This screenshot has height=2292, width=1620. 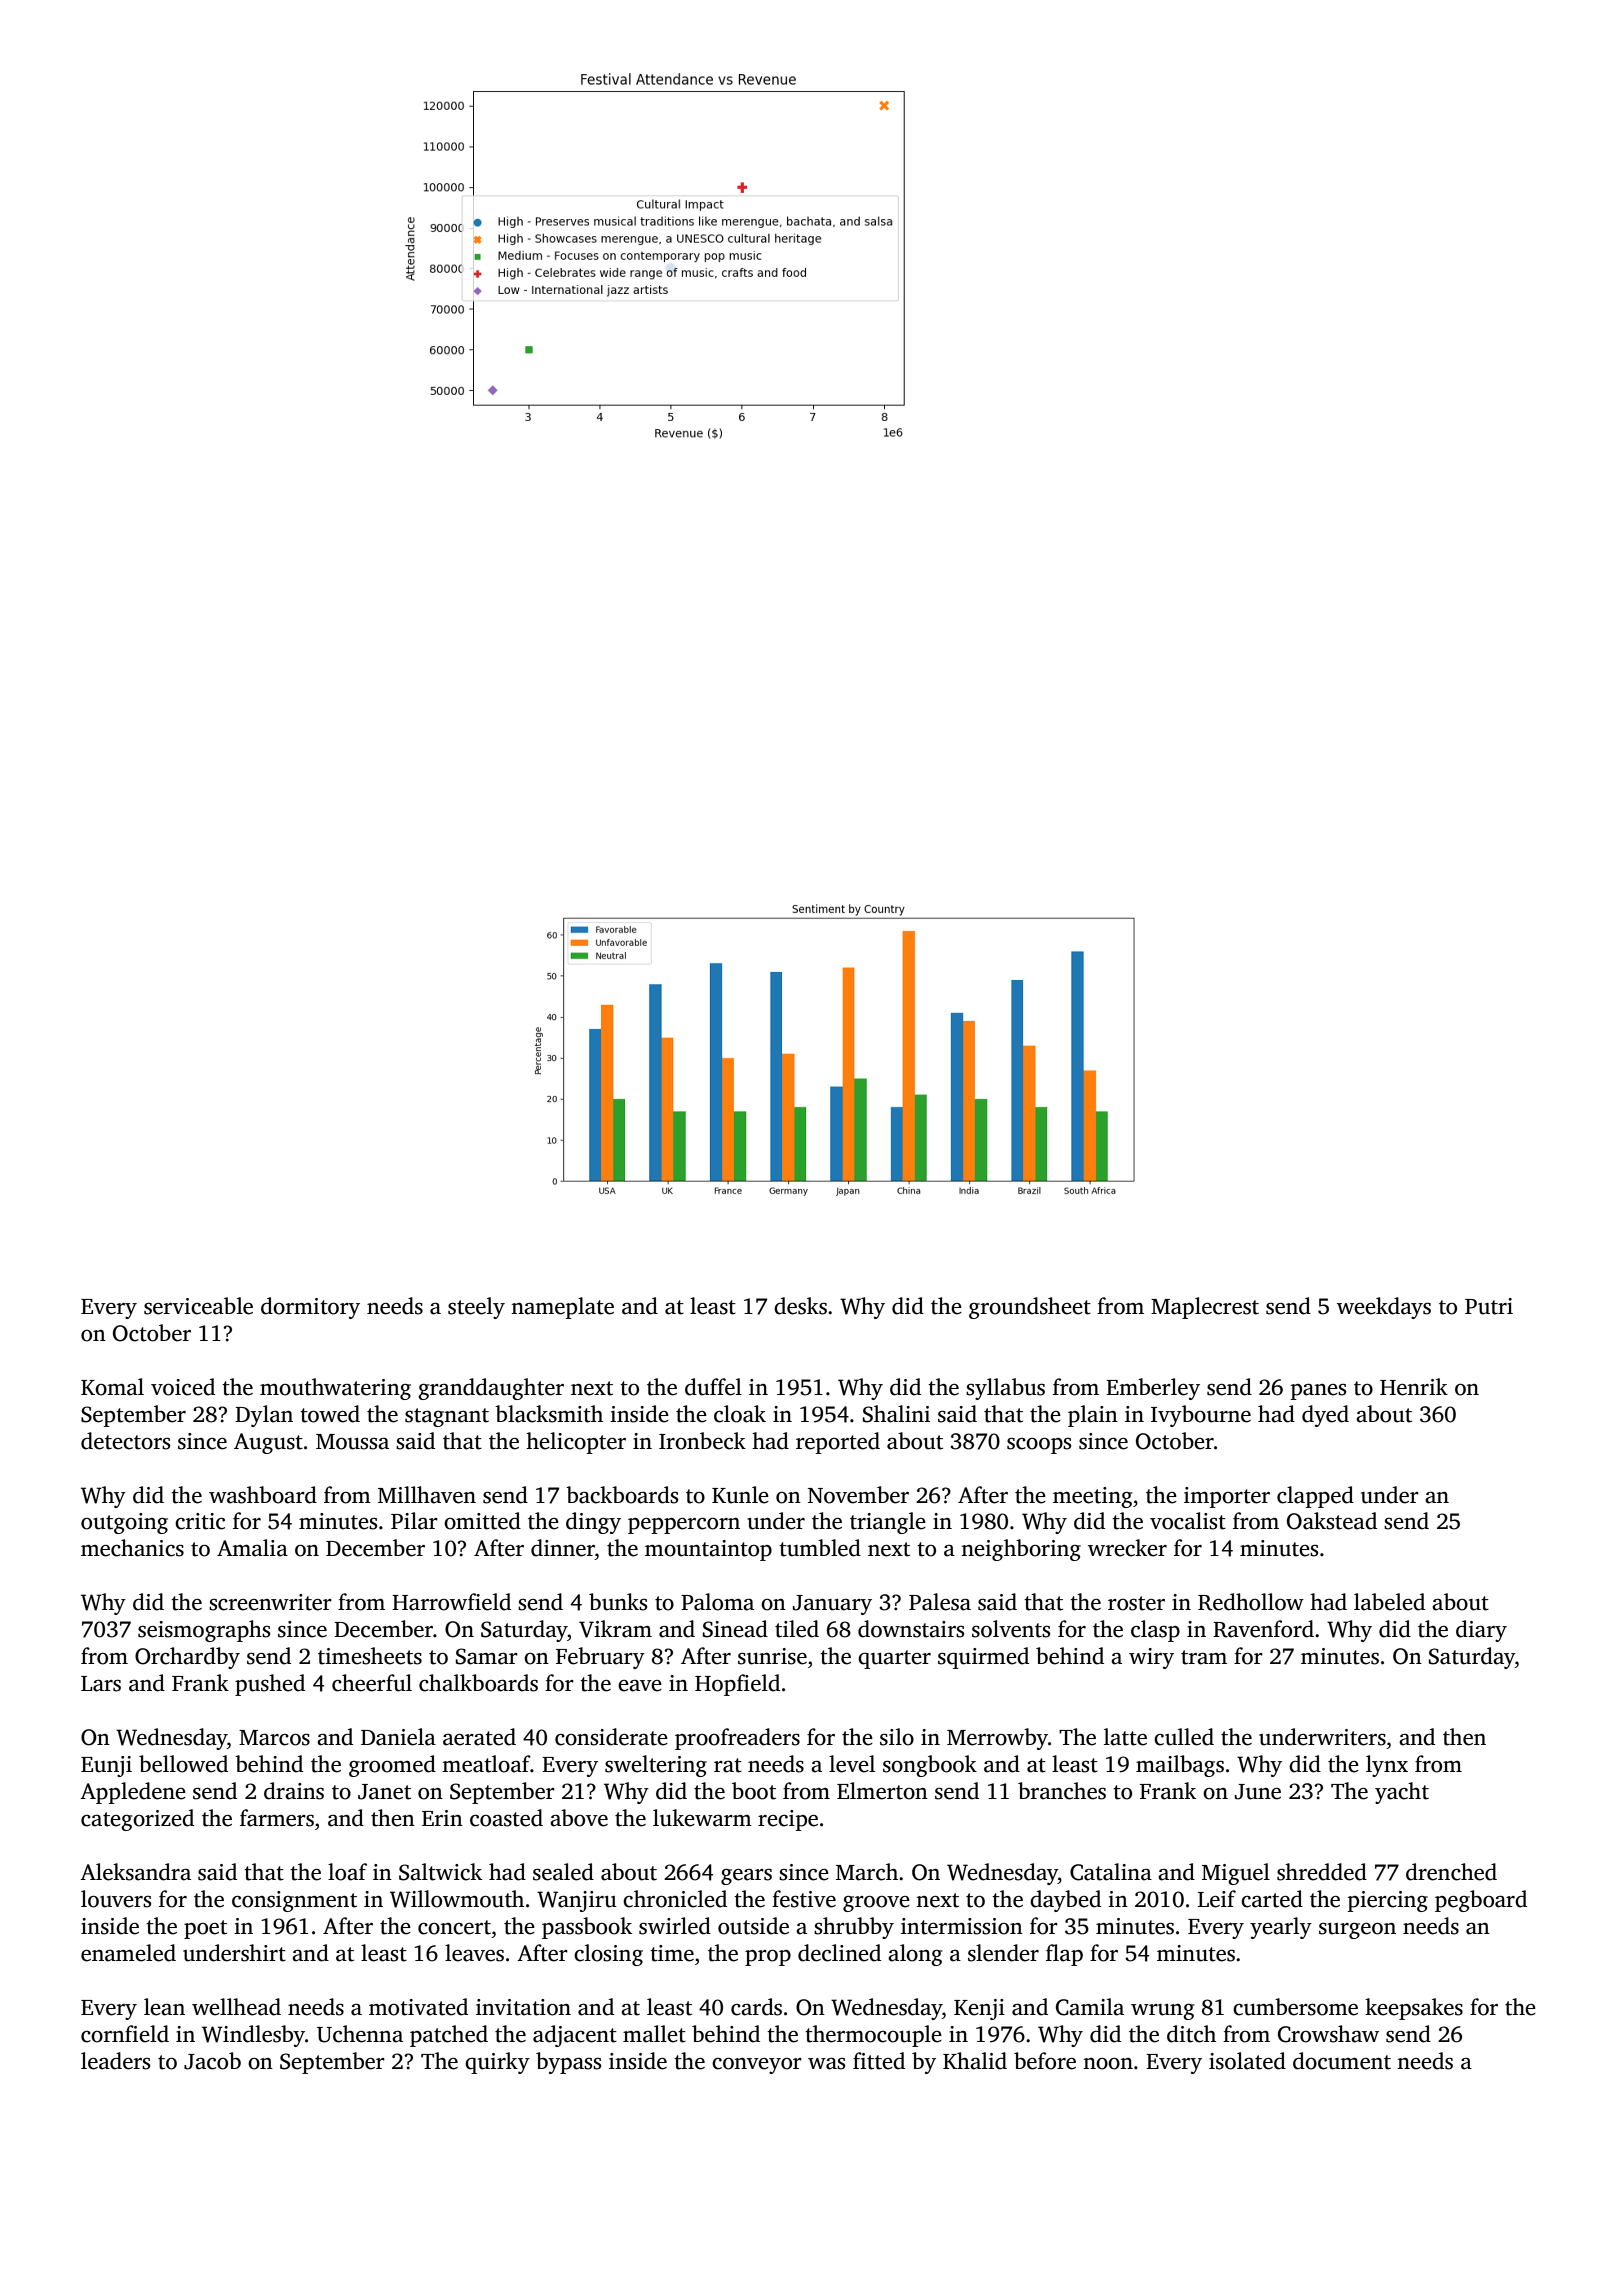 I want to click on wellhead, so click(x=236, y=2007).
